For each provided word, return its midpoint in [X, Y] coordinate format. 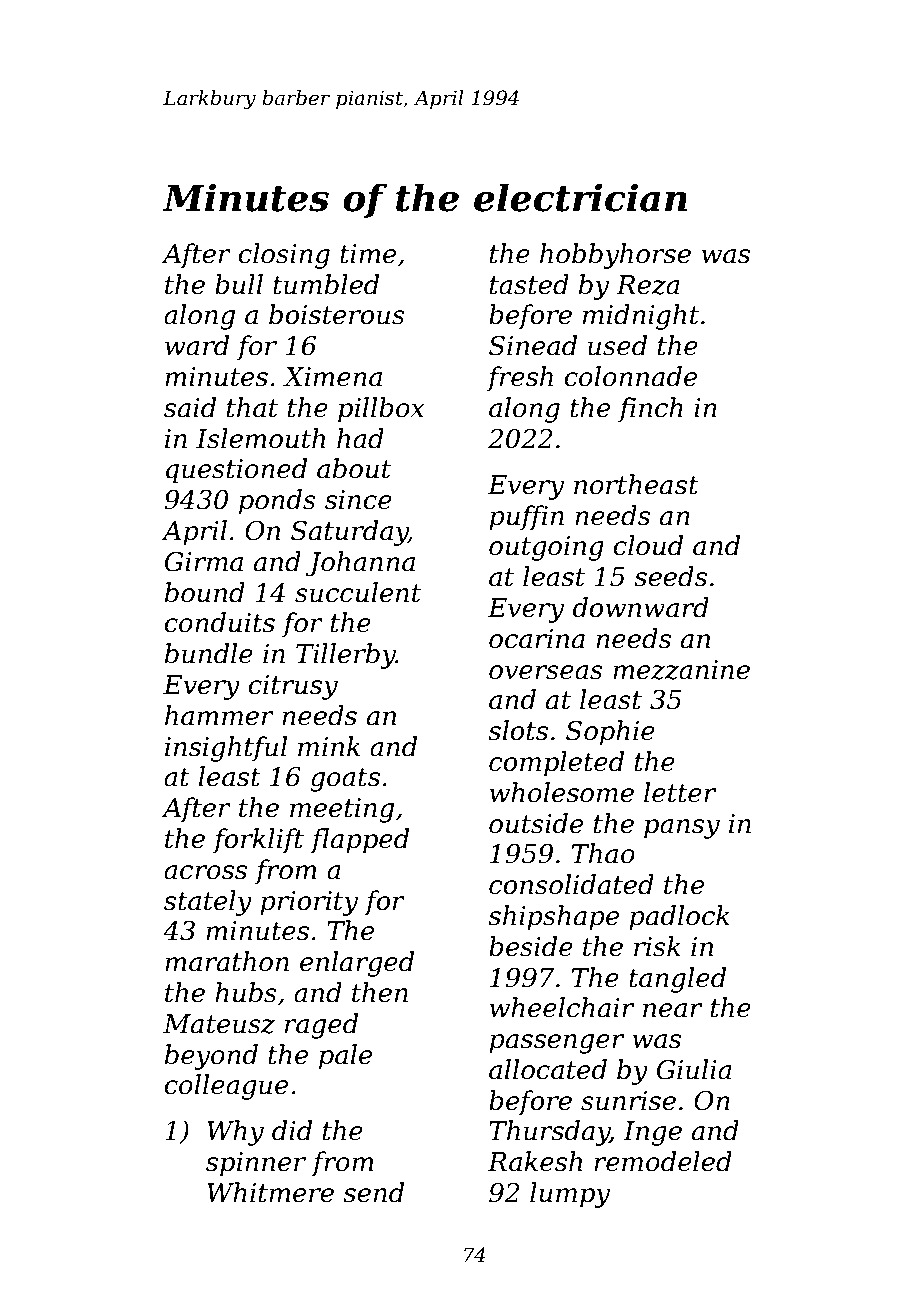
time [368, 254]
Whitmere [270, 1192]
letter [680, 792]
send [373, 1192]
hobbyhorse [615, 256]
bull [239, 284]
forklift [258, 841]
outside [536, 823]
